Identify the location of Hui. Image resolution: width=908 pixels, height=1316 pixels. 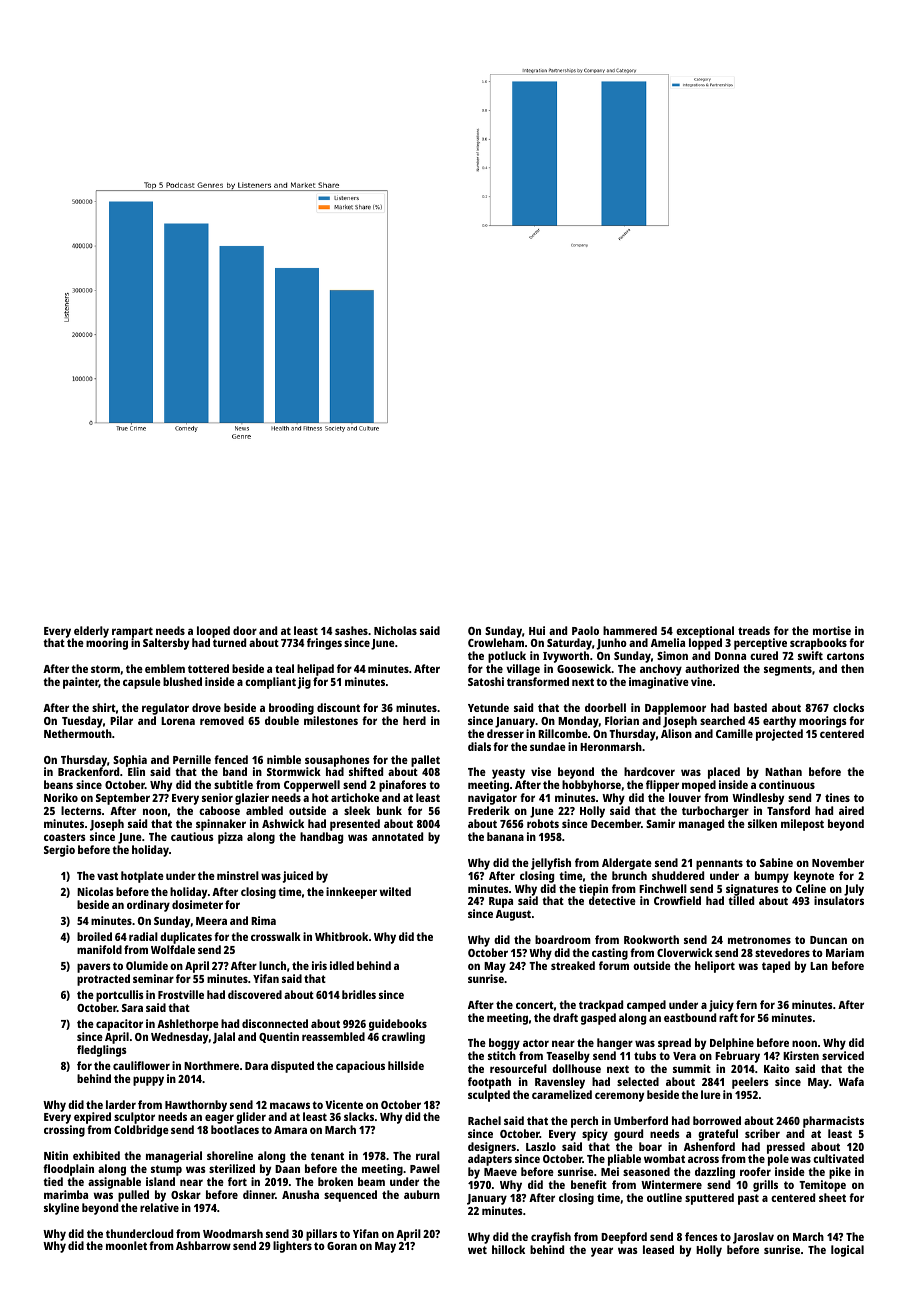
(537, 630).
